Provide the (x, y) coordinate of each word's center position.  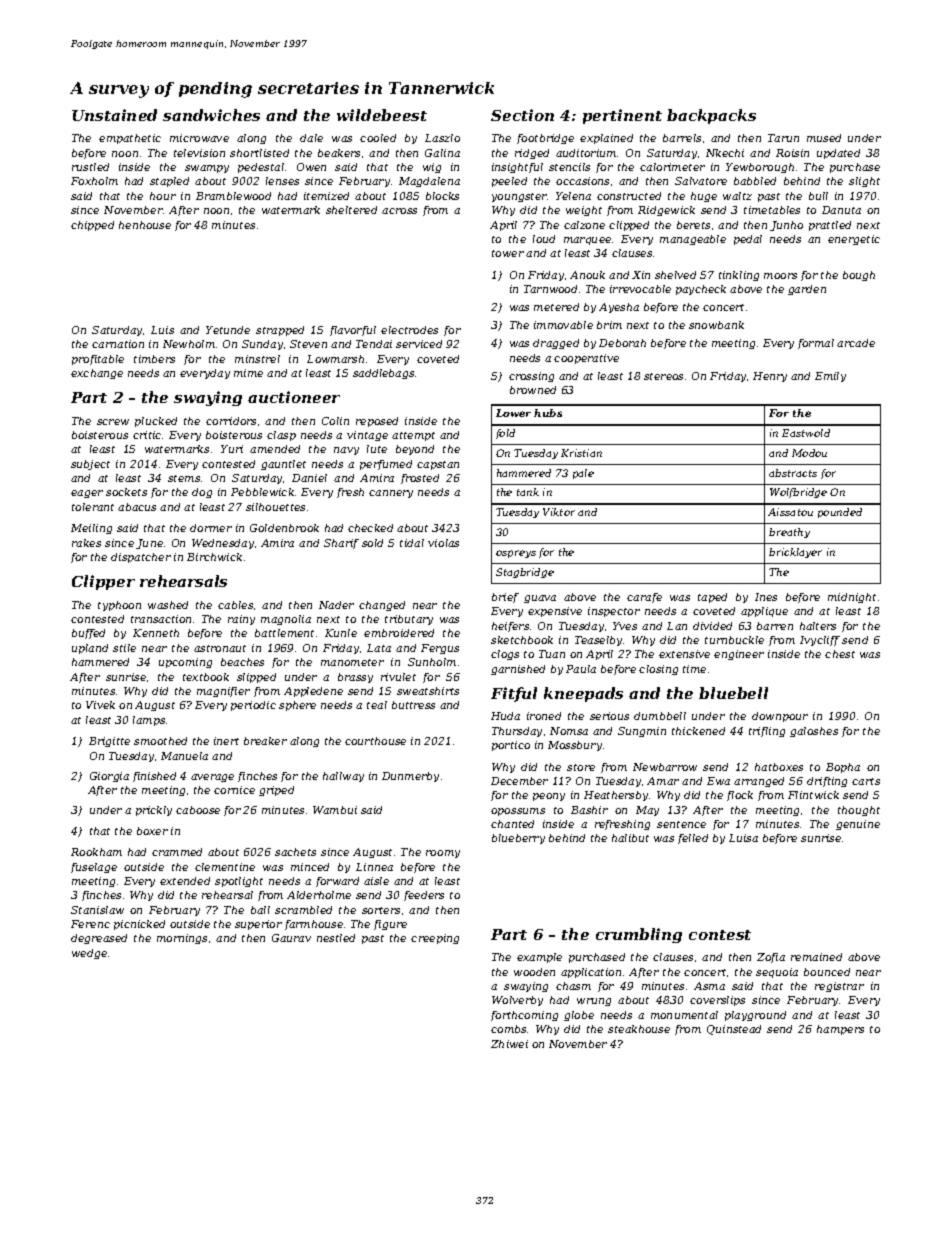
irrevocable (640, 289)
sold (372, 543)
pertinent (622, 116)
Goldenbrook (284, 528)
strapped (280, 331)
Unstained (114, 115)
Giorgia (109, 777)
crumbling (639, 935)
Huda (505, 716)
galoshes (814, 732)
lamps (149, 721)
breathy (789, 533)
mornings (182, 939)
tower (508, 253)
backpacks (711, 116)
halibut (630, 838)
